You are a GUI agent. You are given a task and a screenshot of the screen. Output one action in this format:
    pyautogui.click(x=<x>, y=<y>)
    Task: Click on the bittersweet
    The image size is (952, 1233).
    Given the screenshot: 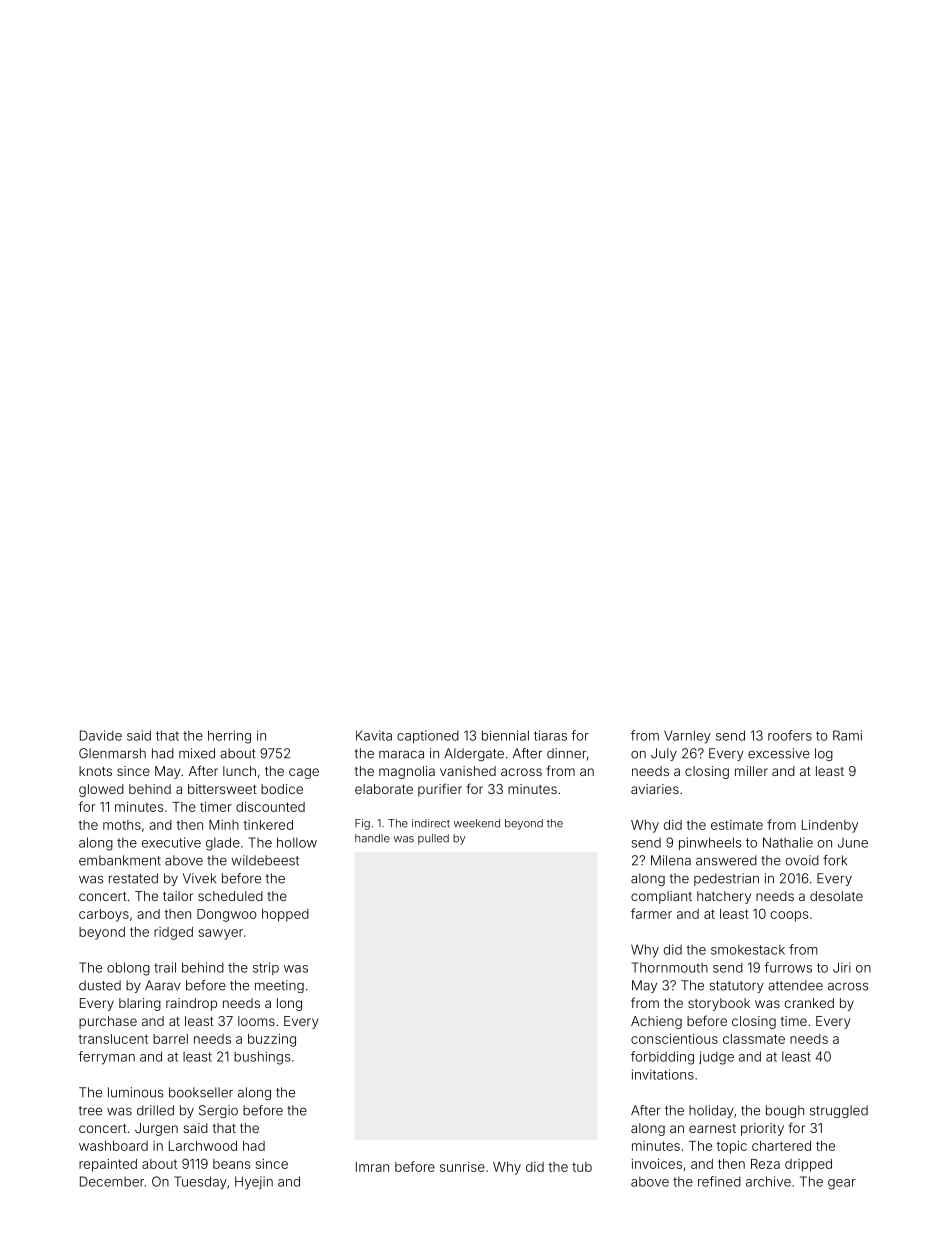 What is the action you would take?
    pyautogui.click(x=222, y=789)
